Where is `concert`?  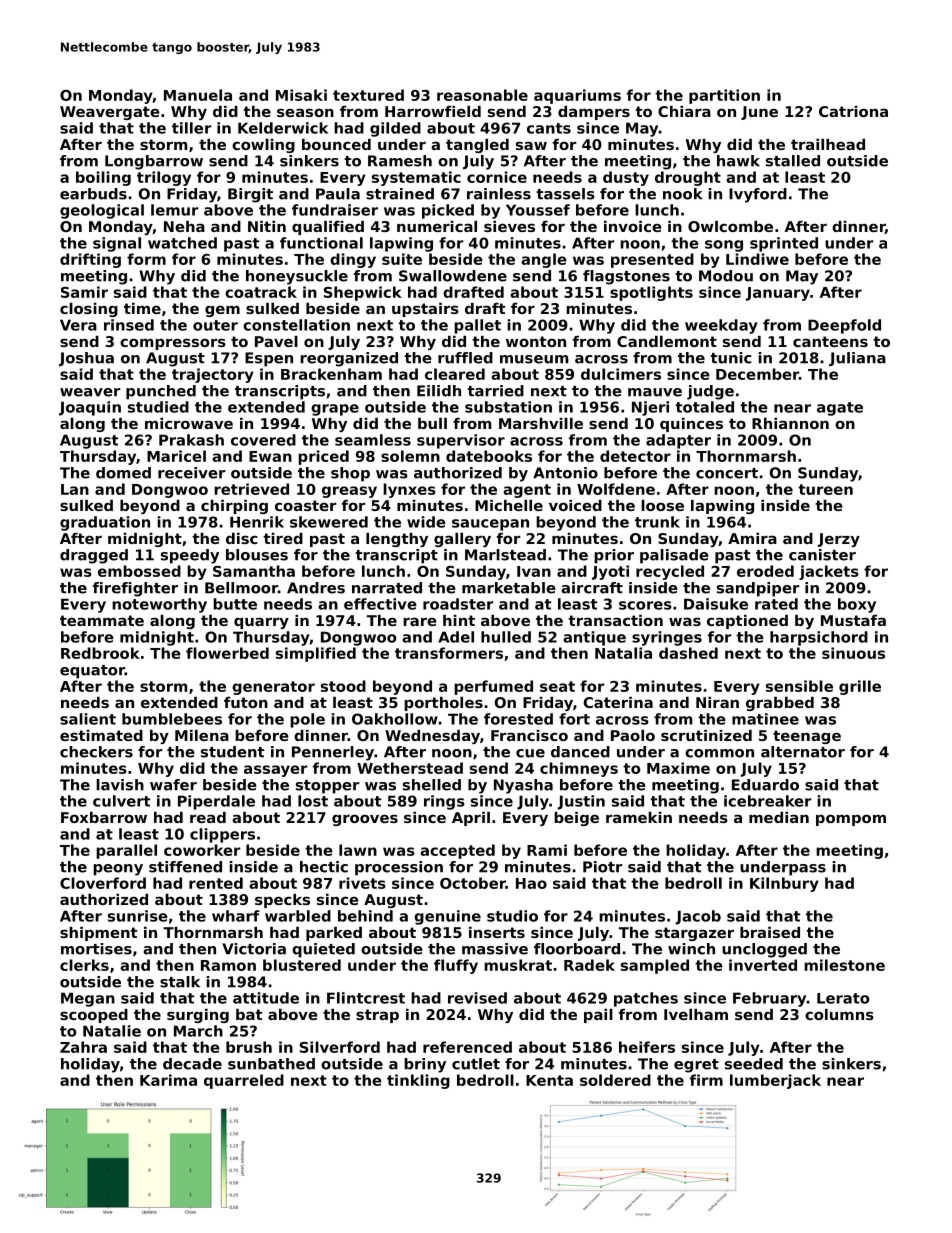
concert is located at coordinates (727, 473).
